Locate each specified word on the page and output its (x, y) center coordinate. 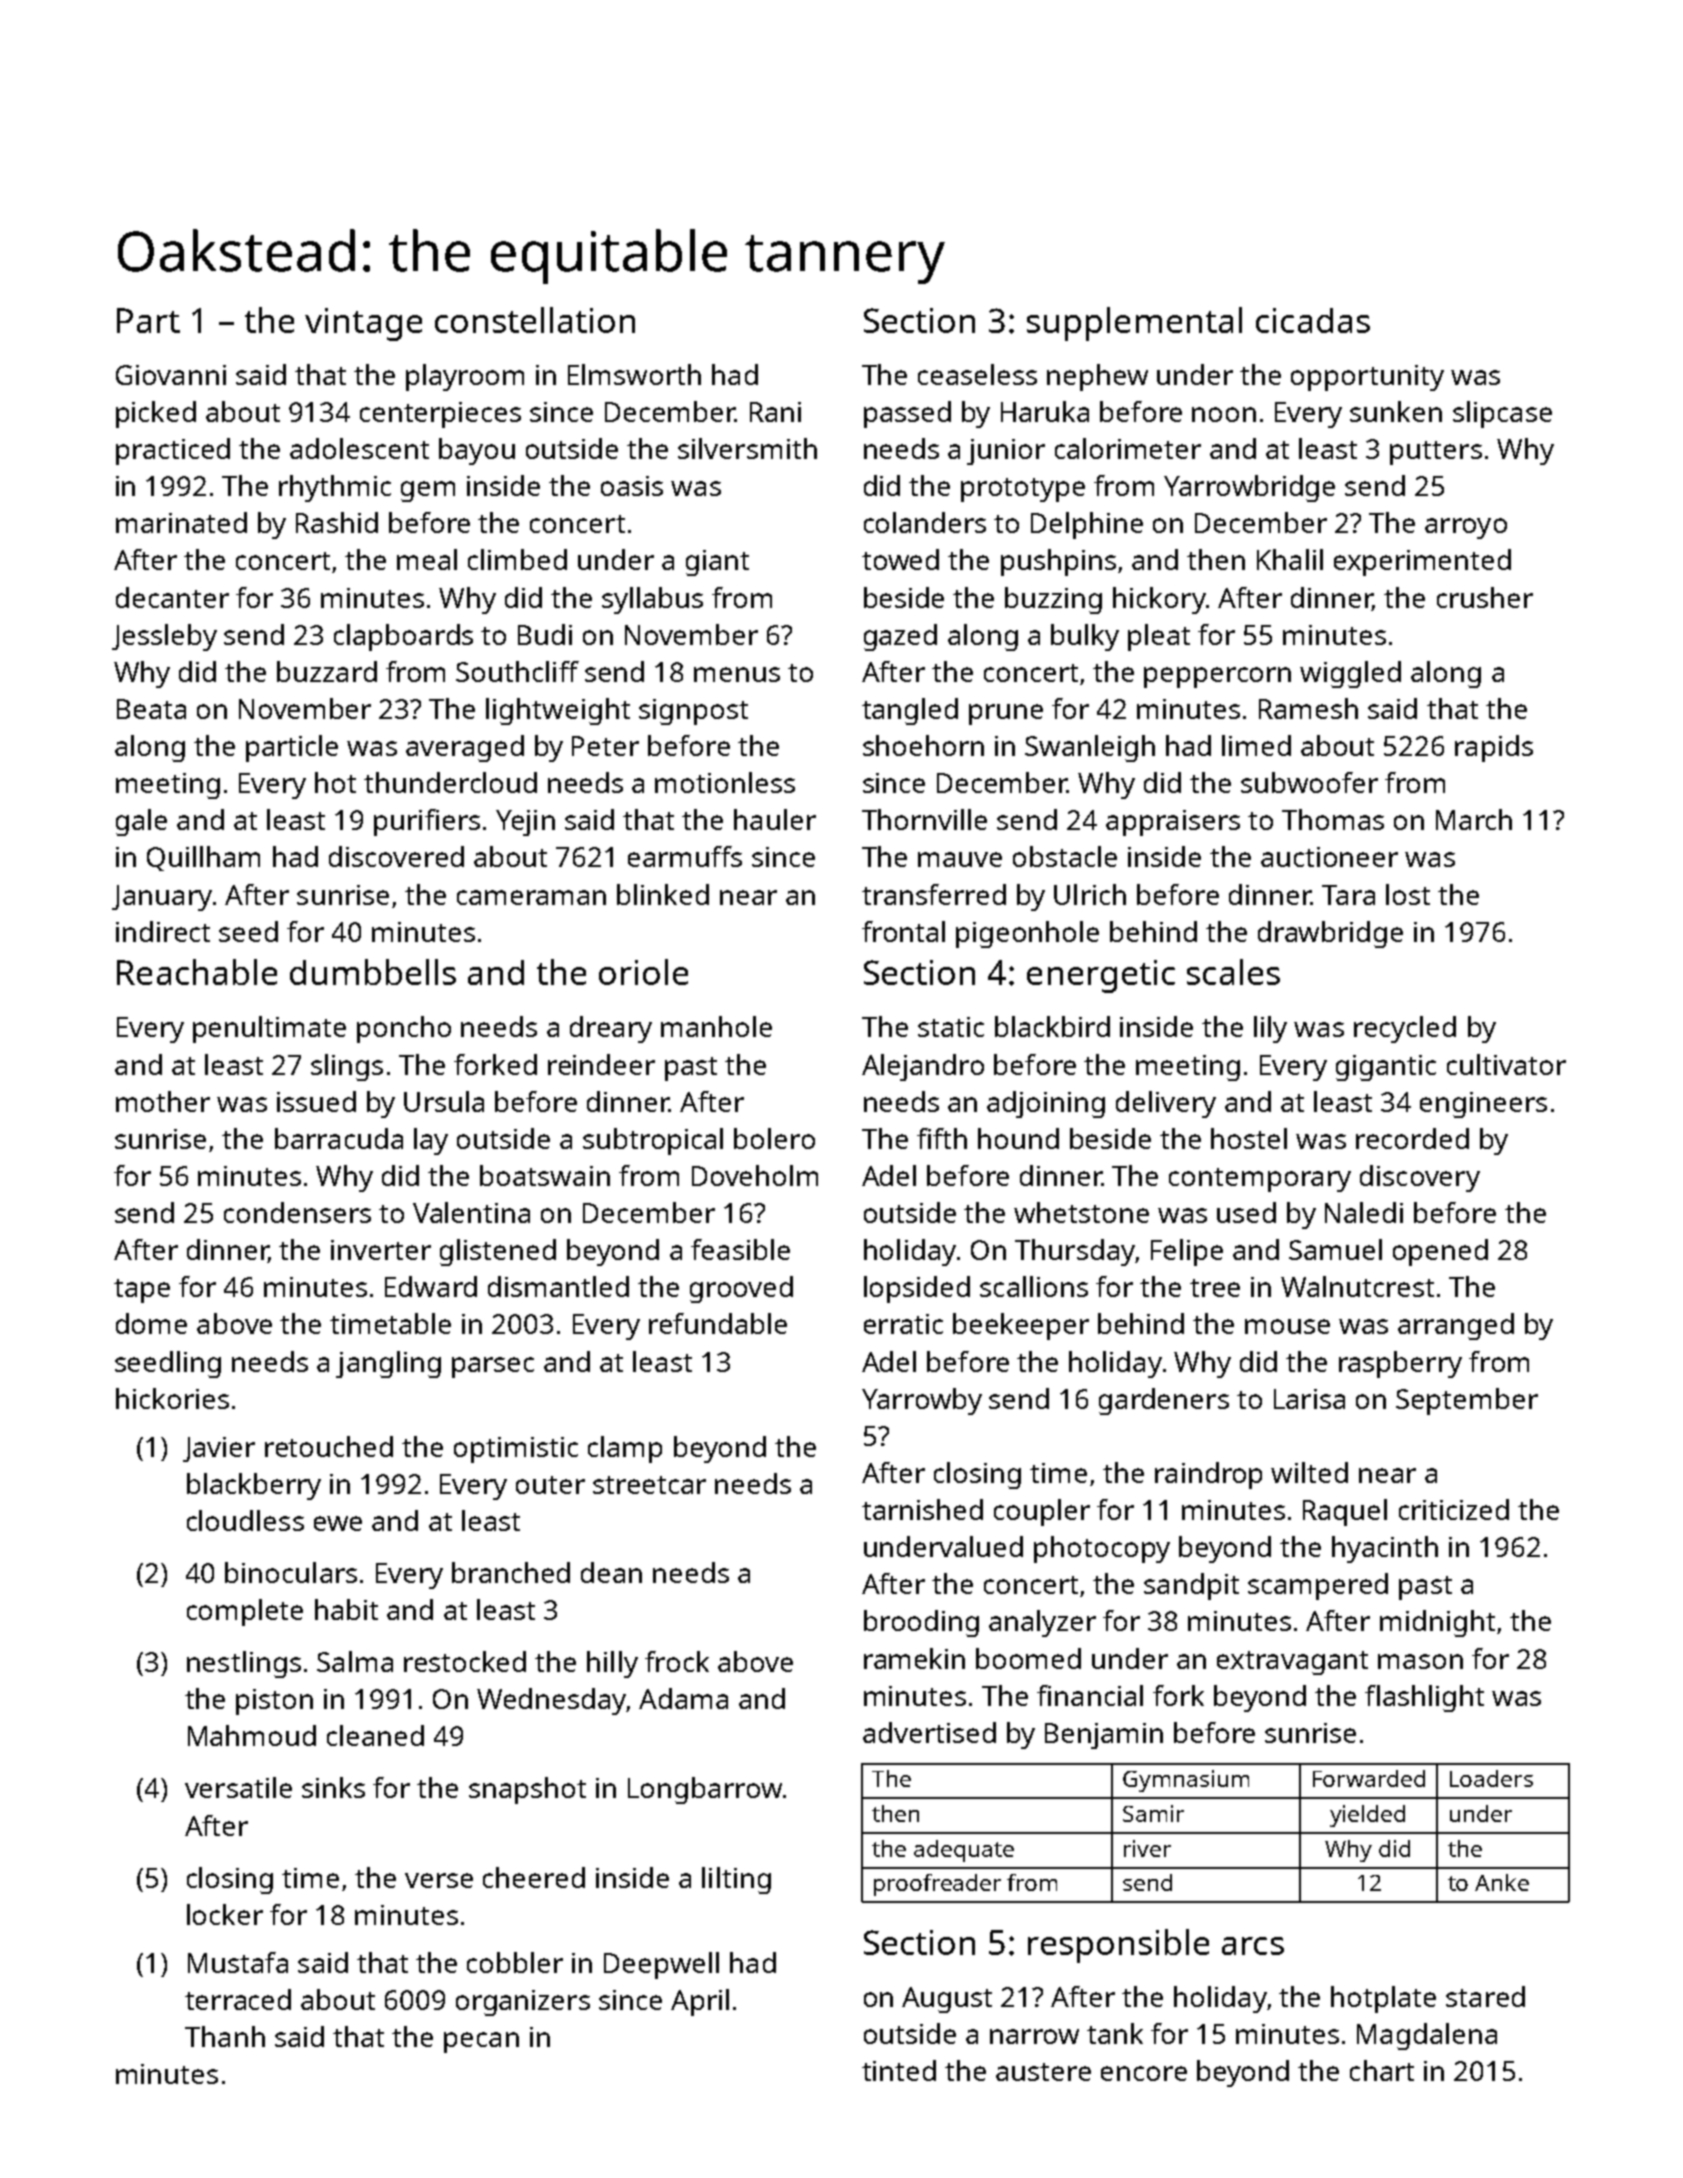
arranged (1456, 1326)
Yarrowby (922, 1401)
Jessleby (164, 637)
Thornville (924, 819)
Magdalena (1427, 2036)
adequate (964, 1851)
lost (1408, 894)
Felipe (1187, 1252)
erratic (903, 1324)
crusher (1485, 597)
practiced (173, 451)
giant (717, 563)
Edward (431, 1286)
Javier (219, 1449)
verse (439, 1880)
